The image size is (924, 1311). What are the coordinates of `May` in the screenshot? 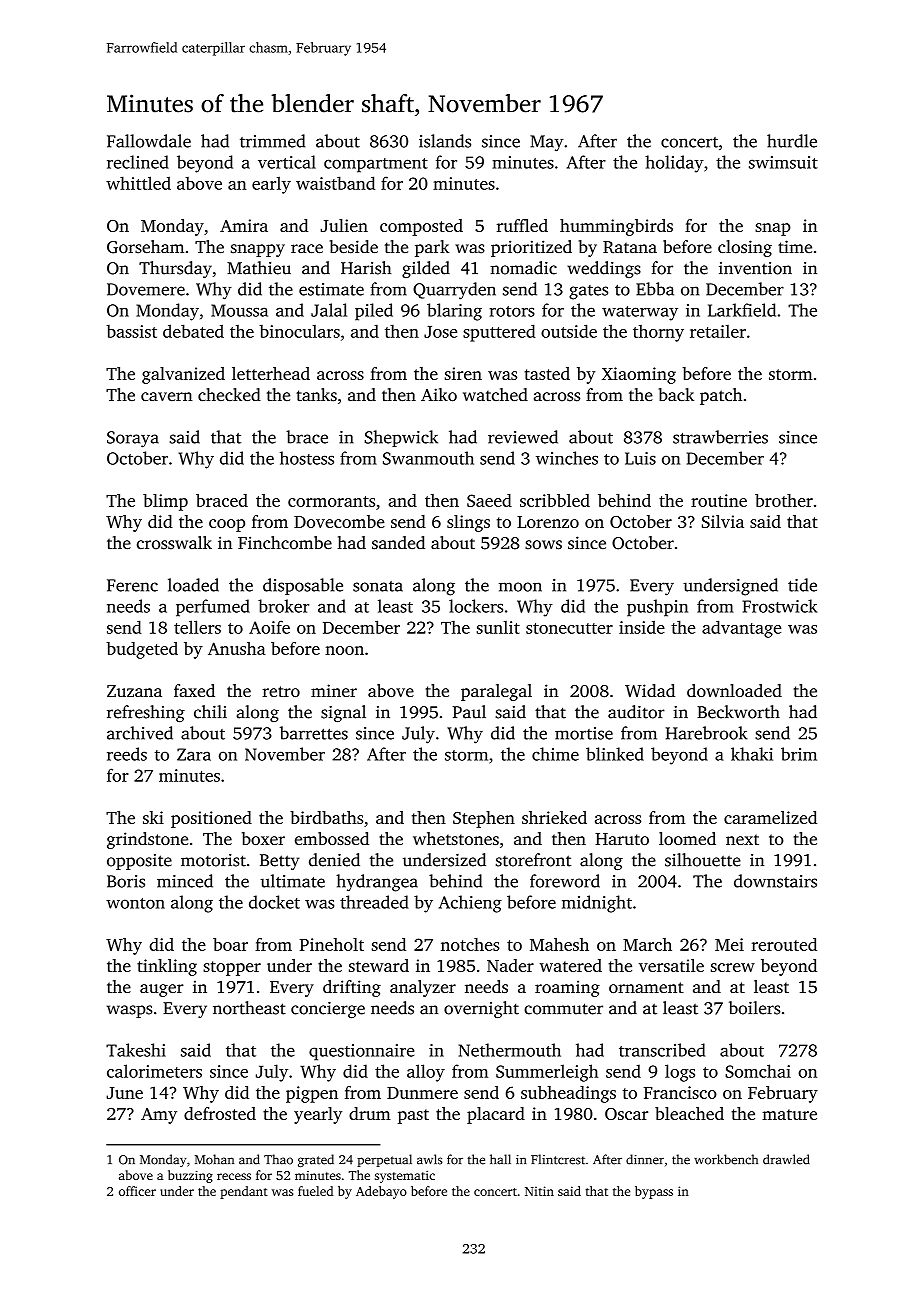 It's located at (547, 143).
